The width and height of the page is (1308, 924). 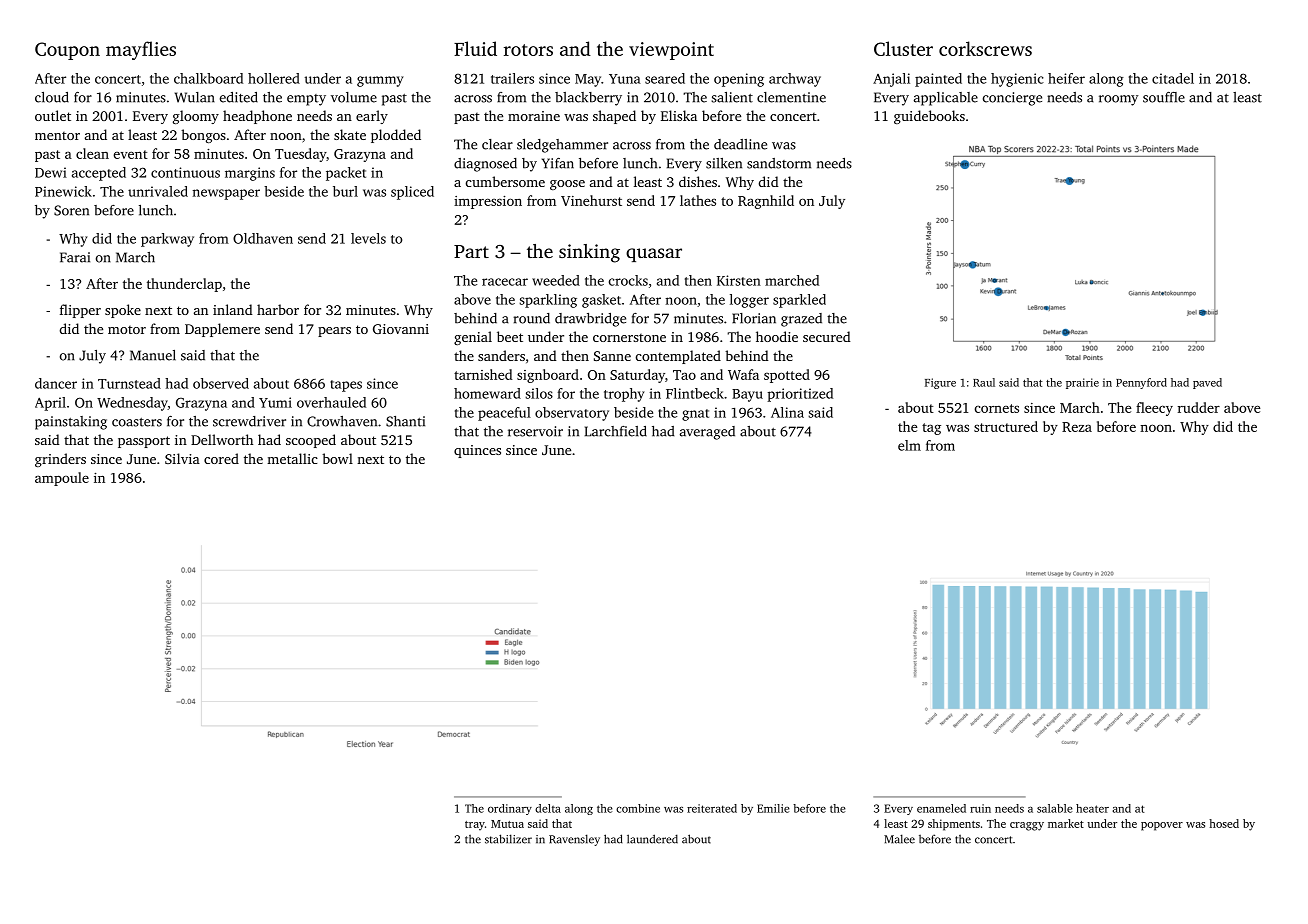 I want to click on dishes, so click(x=698, y=181).
